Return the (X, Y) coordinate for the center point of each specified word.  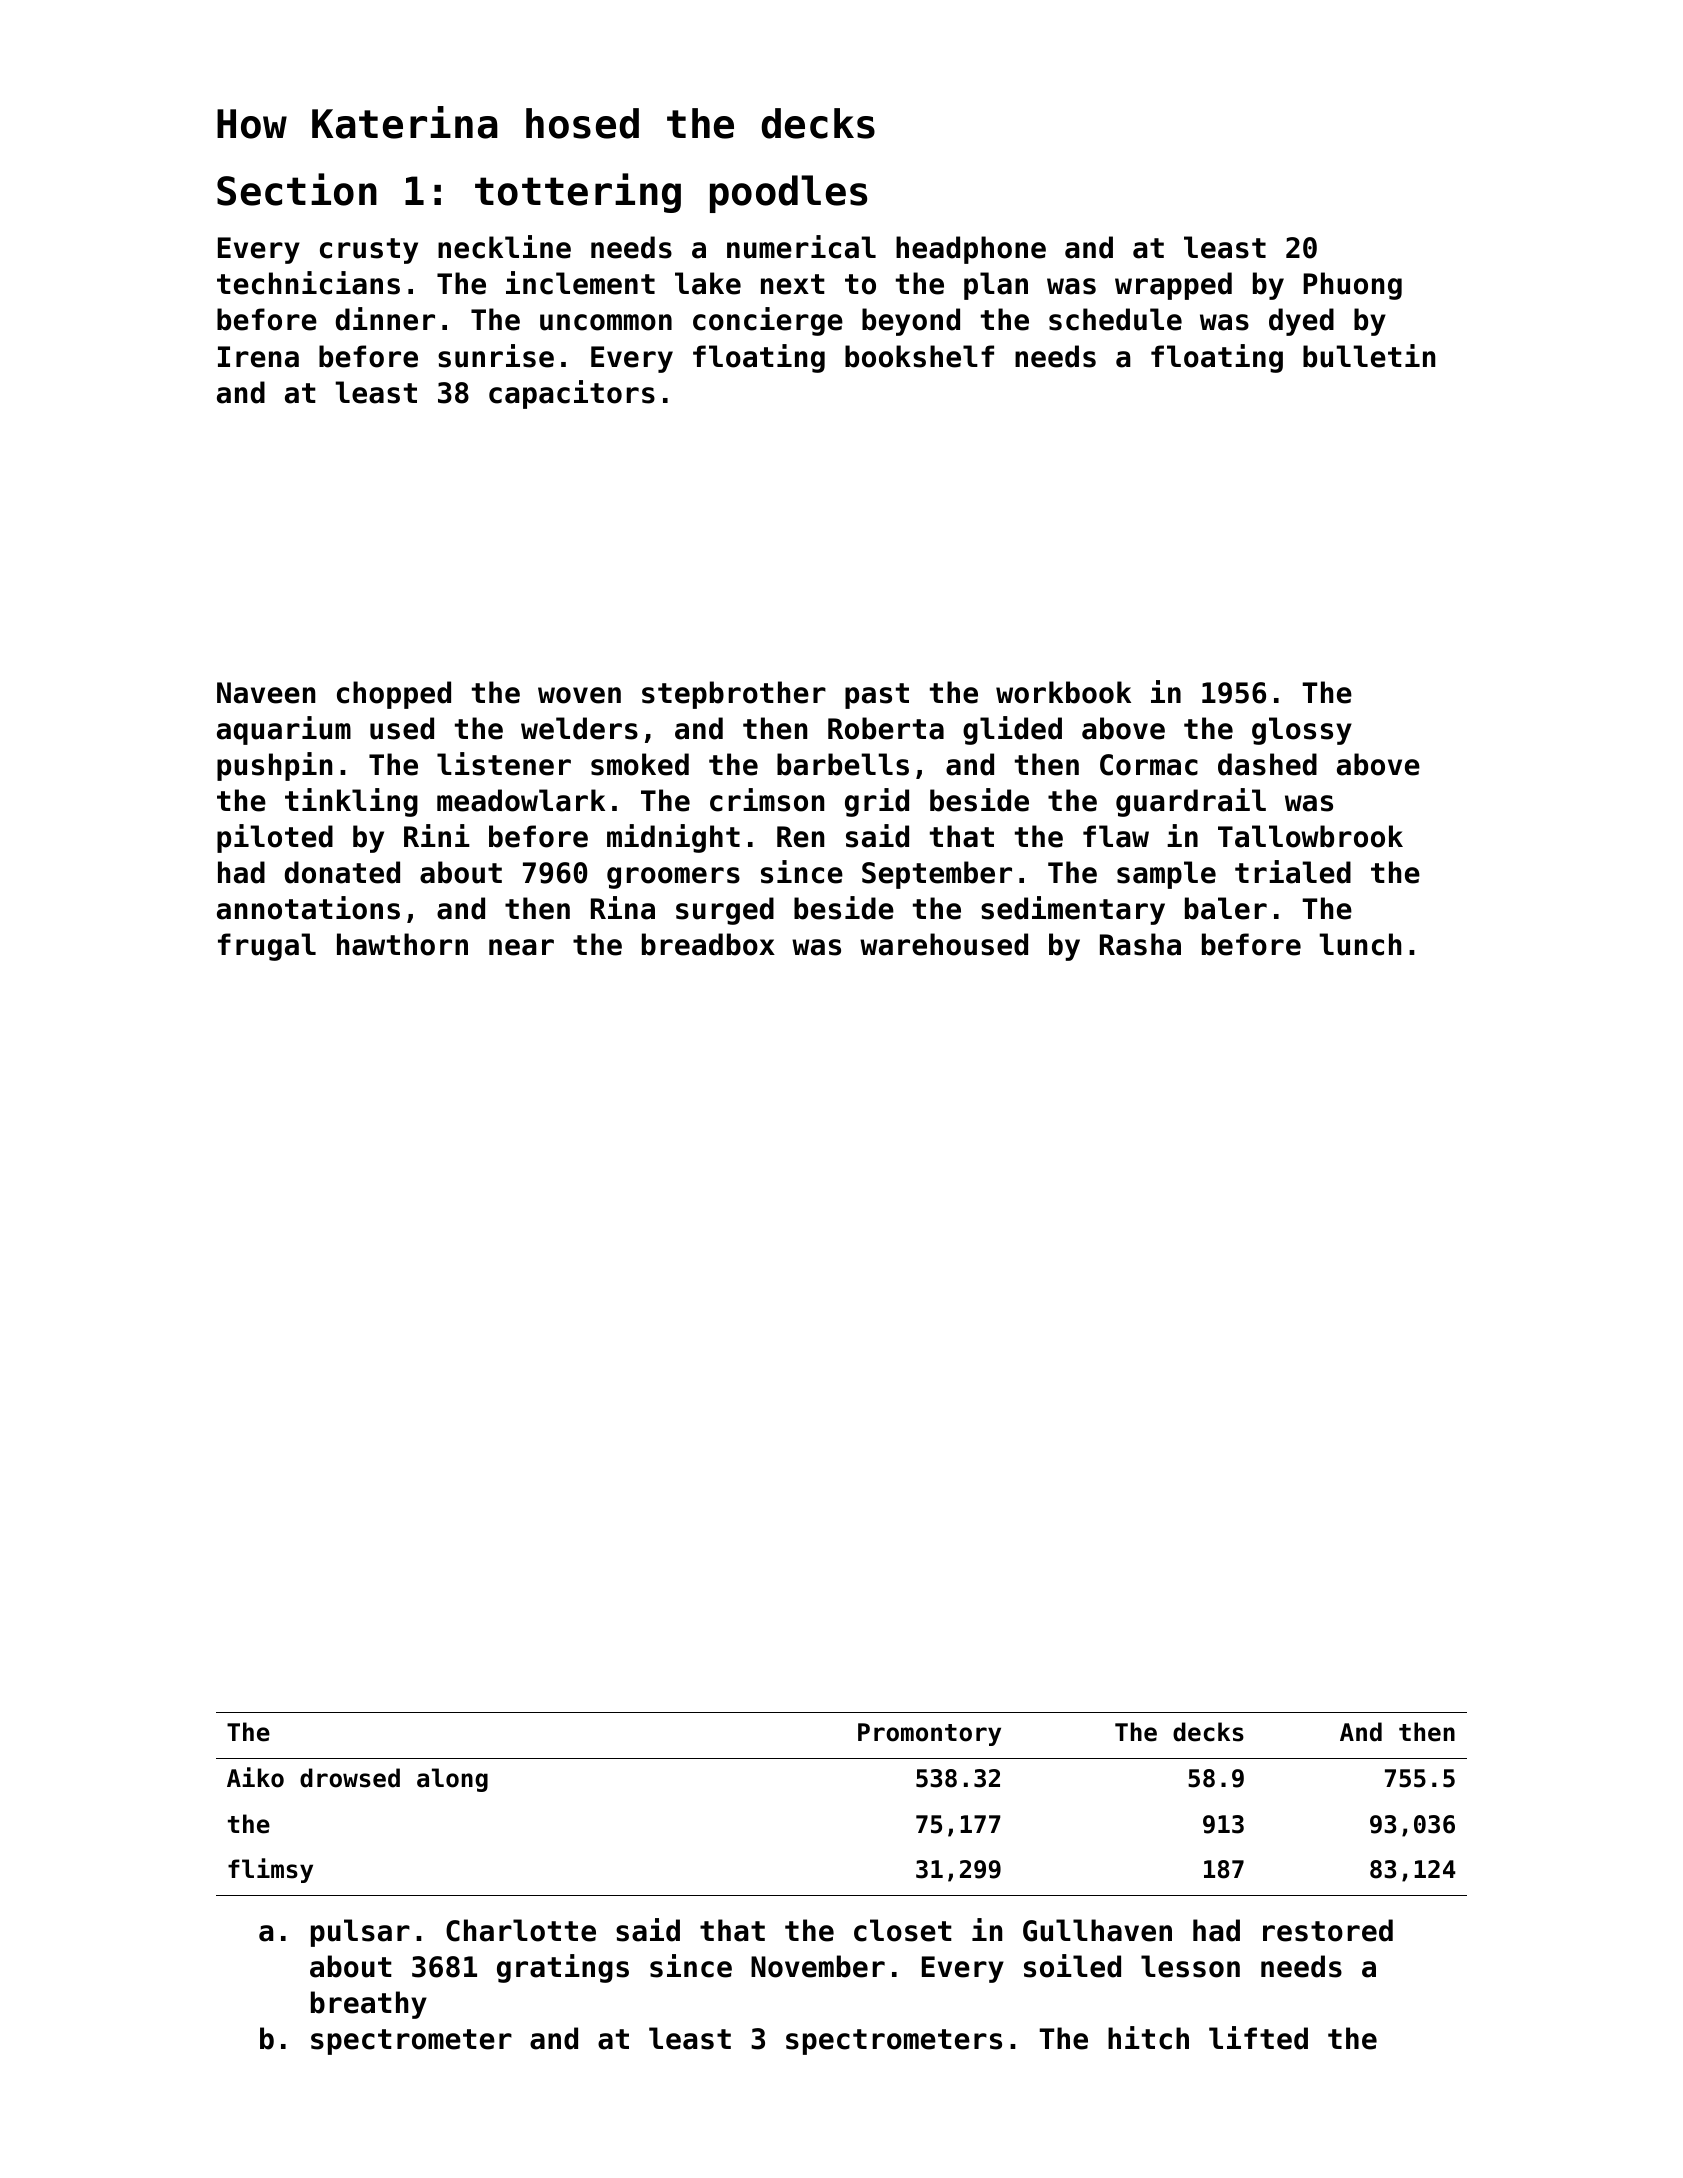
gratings (563, 1968)
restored (1328, 1930)
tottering (578, 193)
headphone (971, 250)
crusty (369, 251)
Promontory (929, 1734)
